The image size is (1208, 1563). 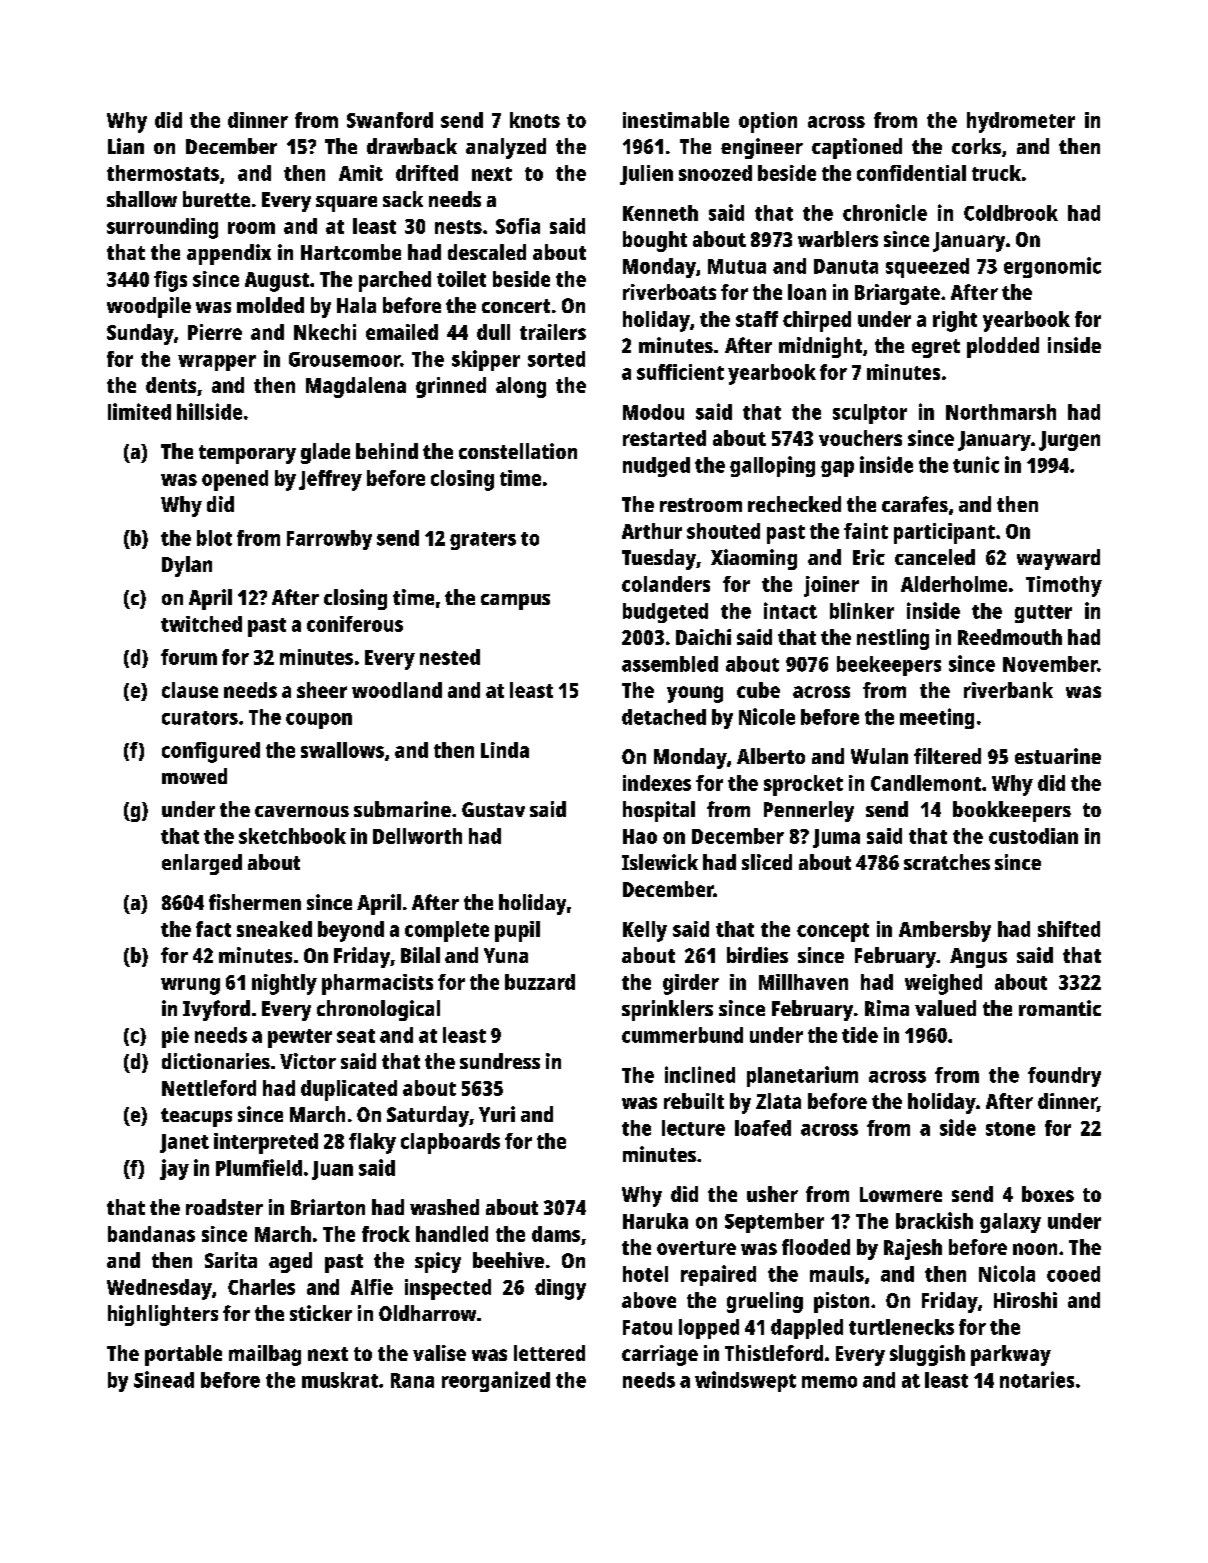 What do you see at coordinates (866, 531) in the screenshot?
I see `faint` at bounding box center [866, 531].
